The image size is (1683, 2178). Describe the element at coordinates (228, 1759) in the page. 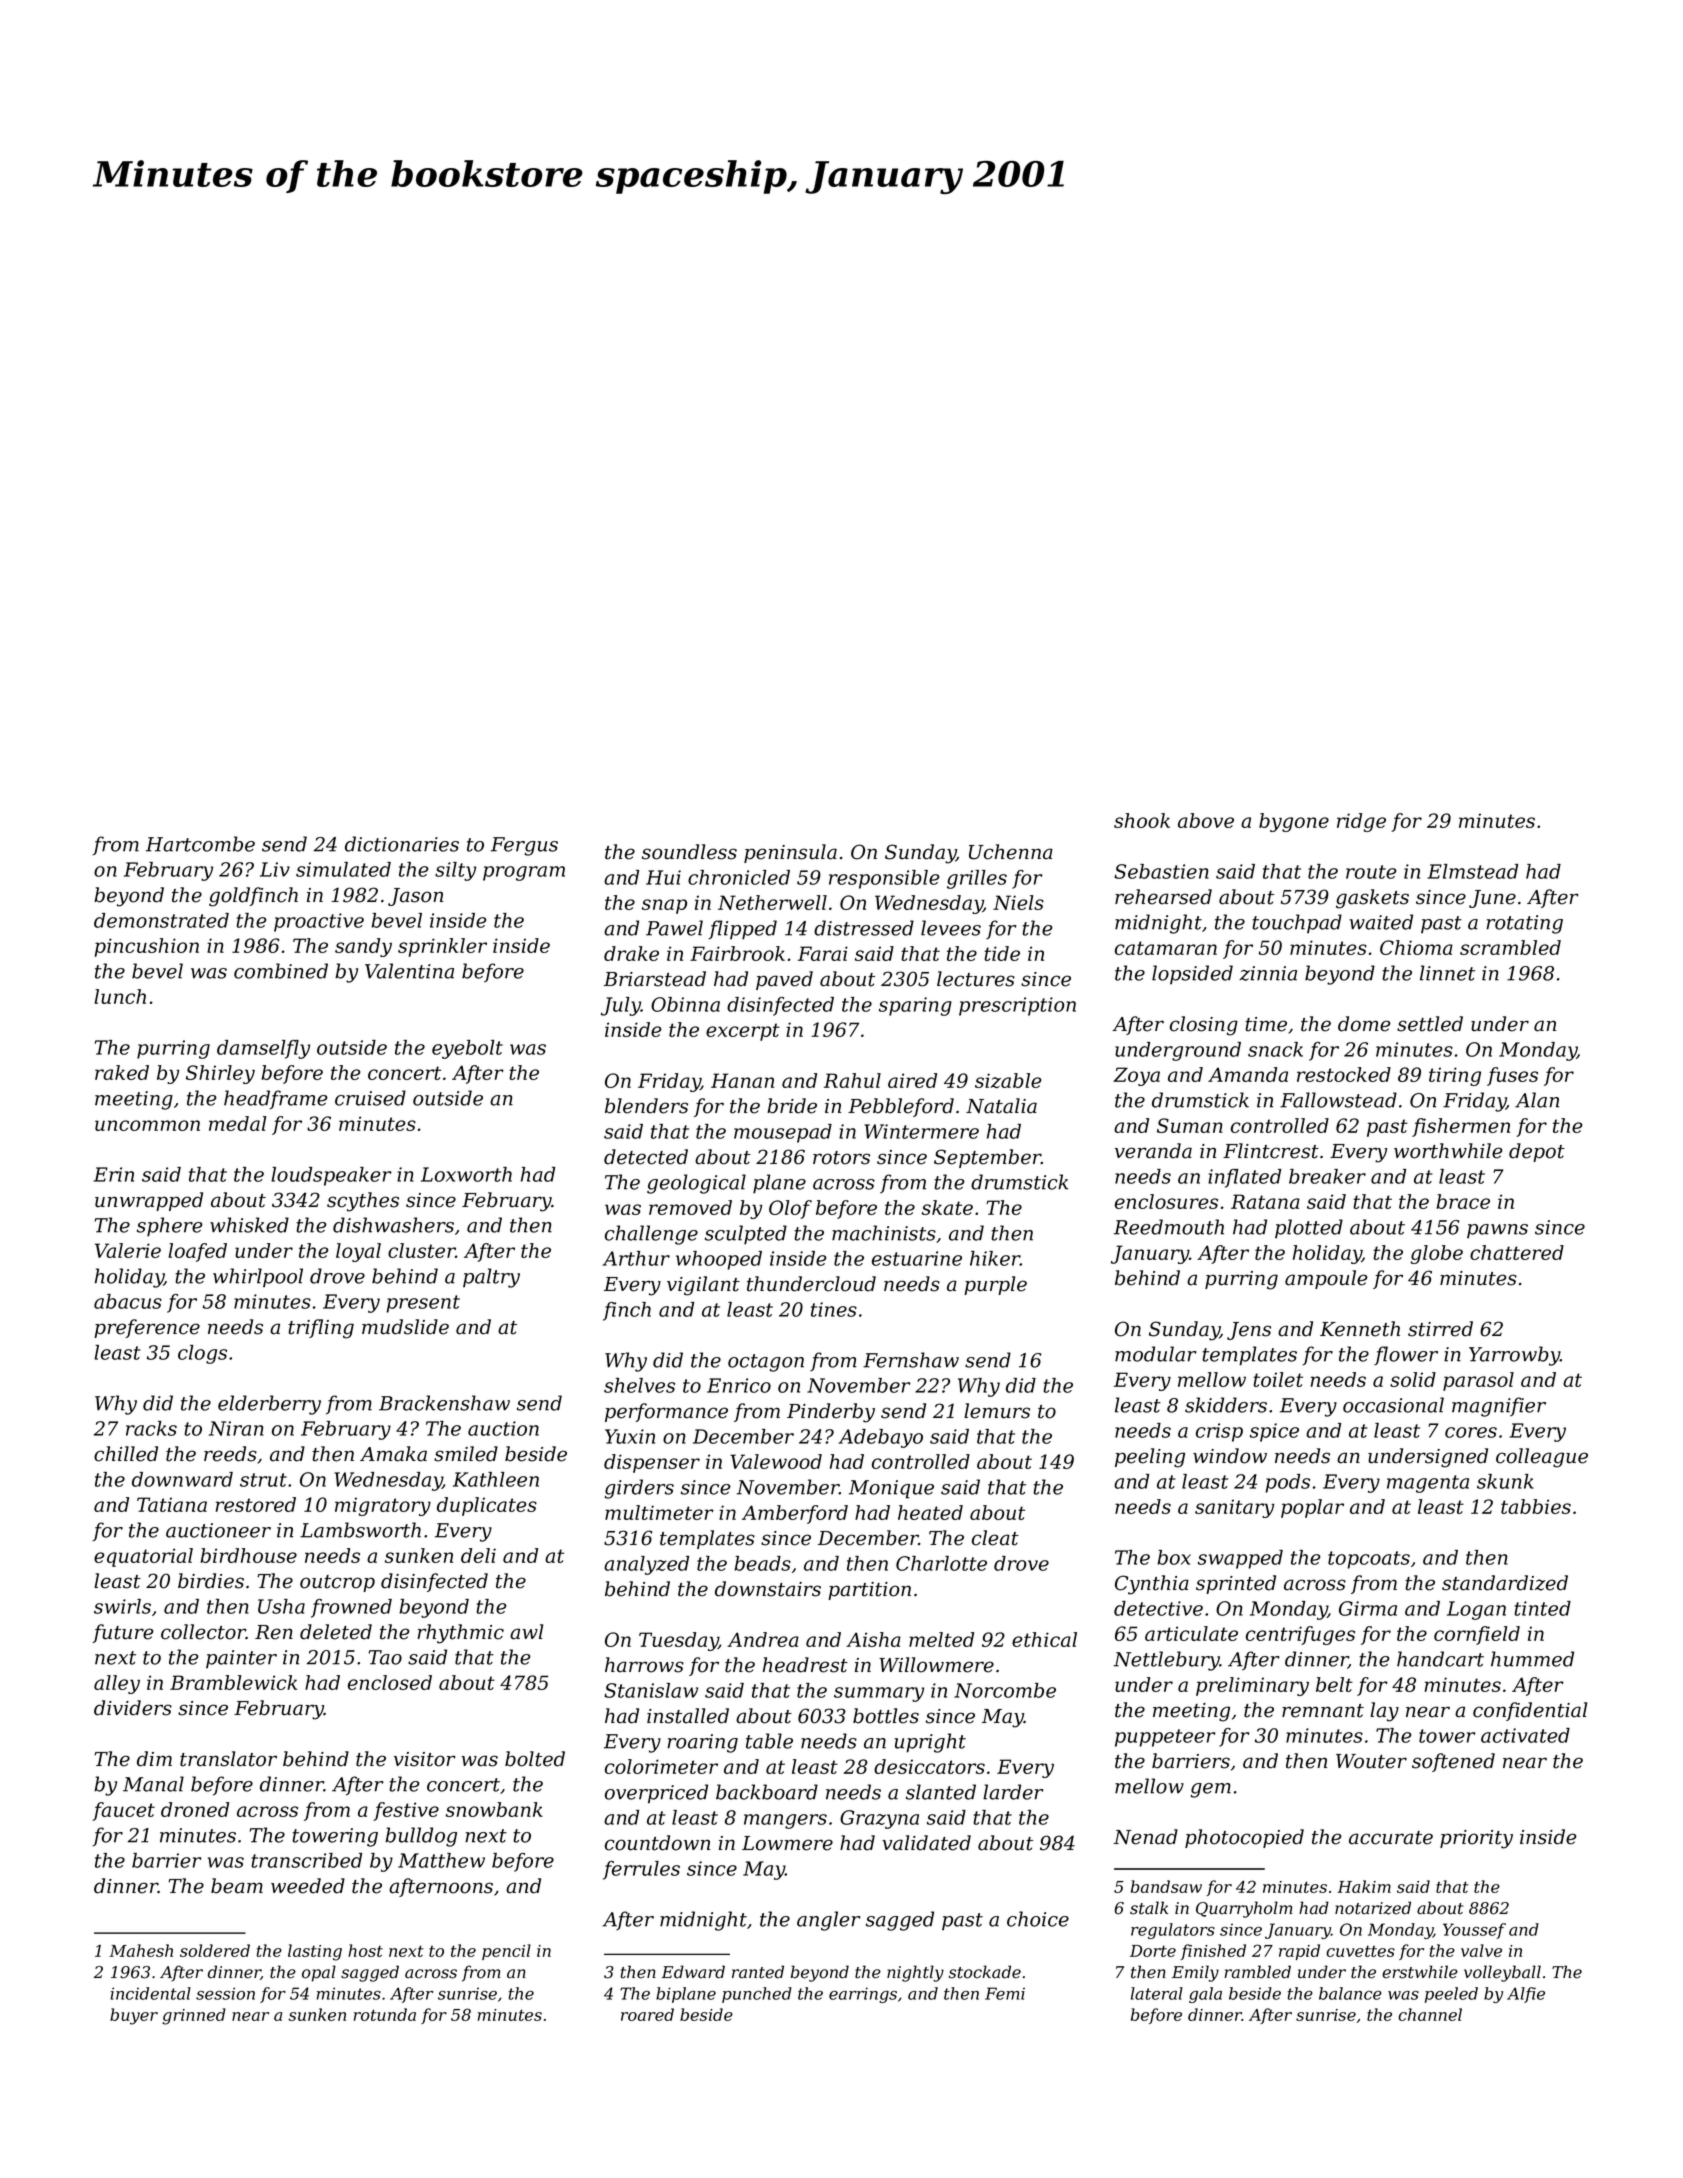

I see `translator` at that location.
